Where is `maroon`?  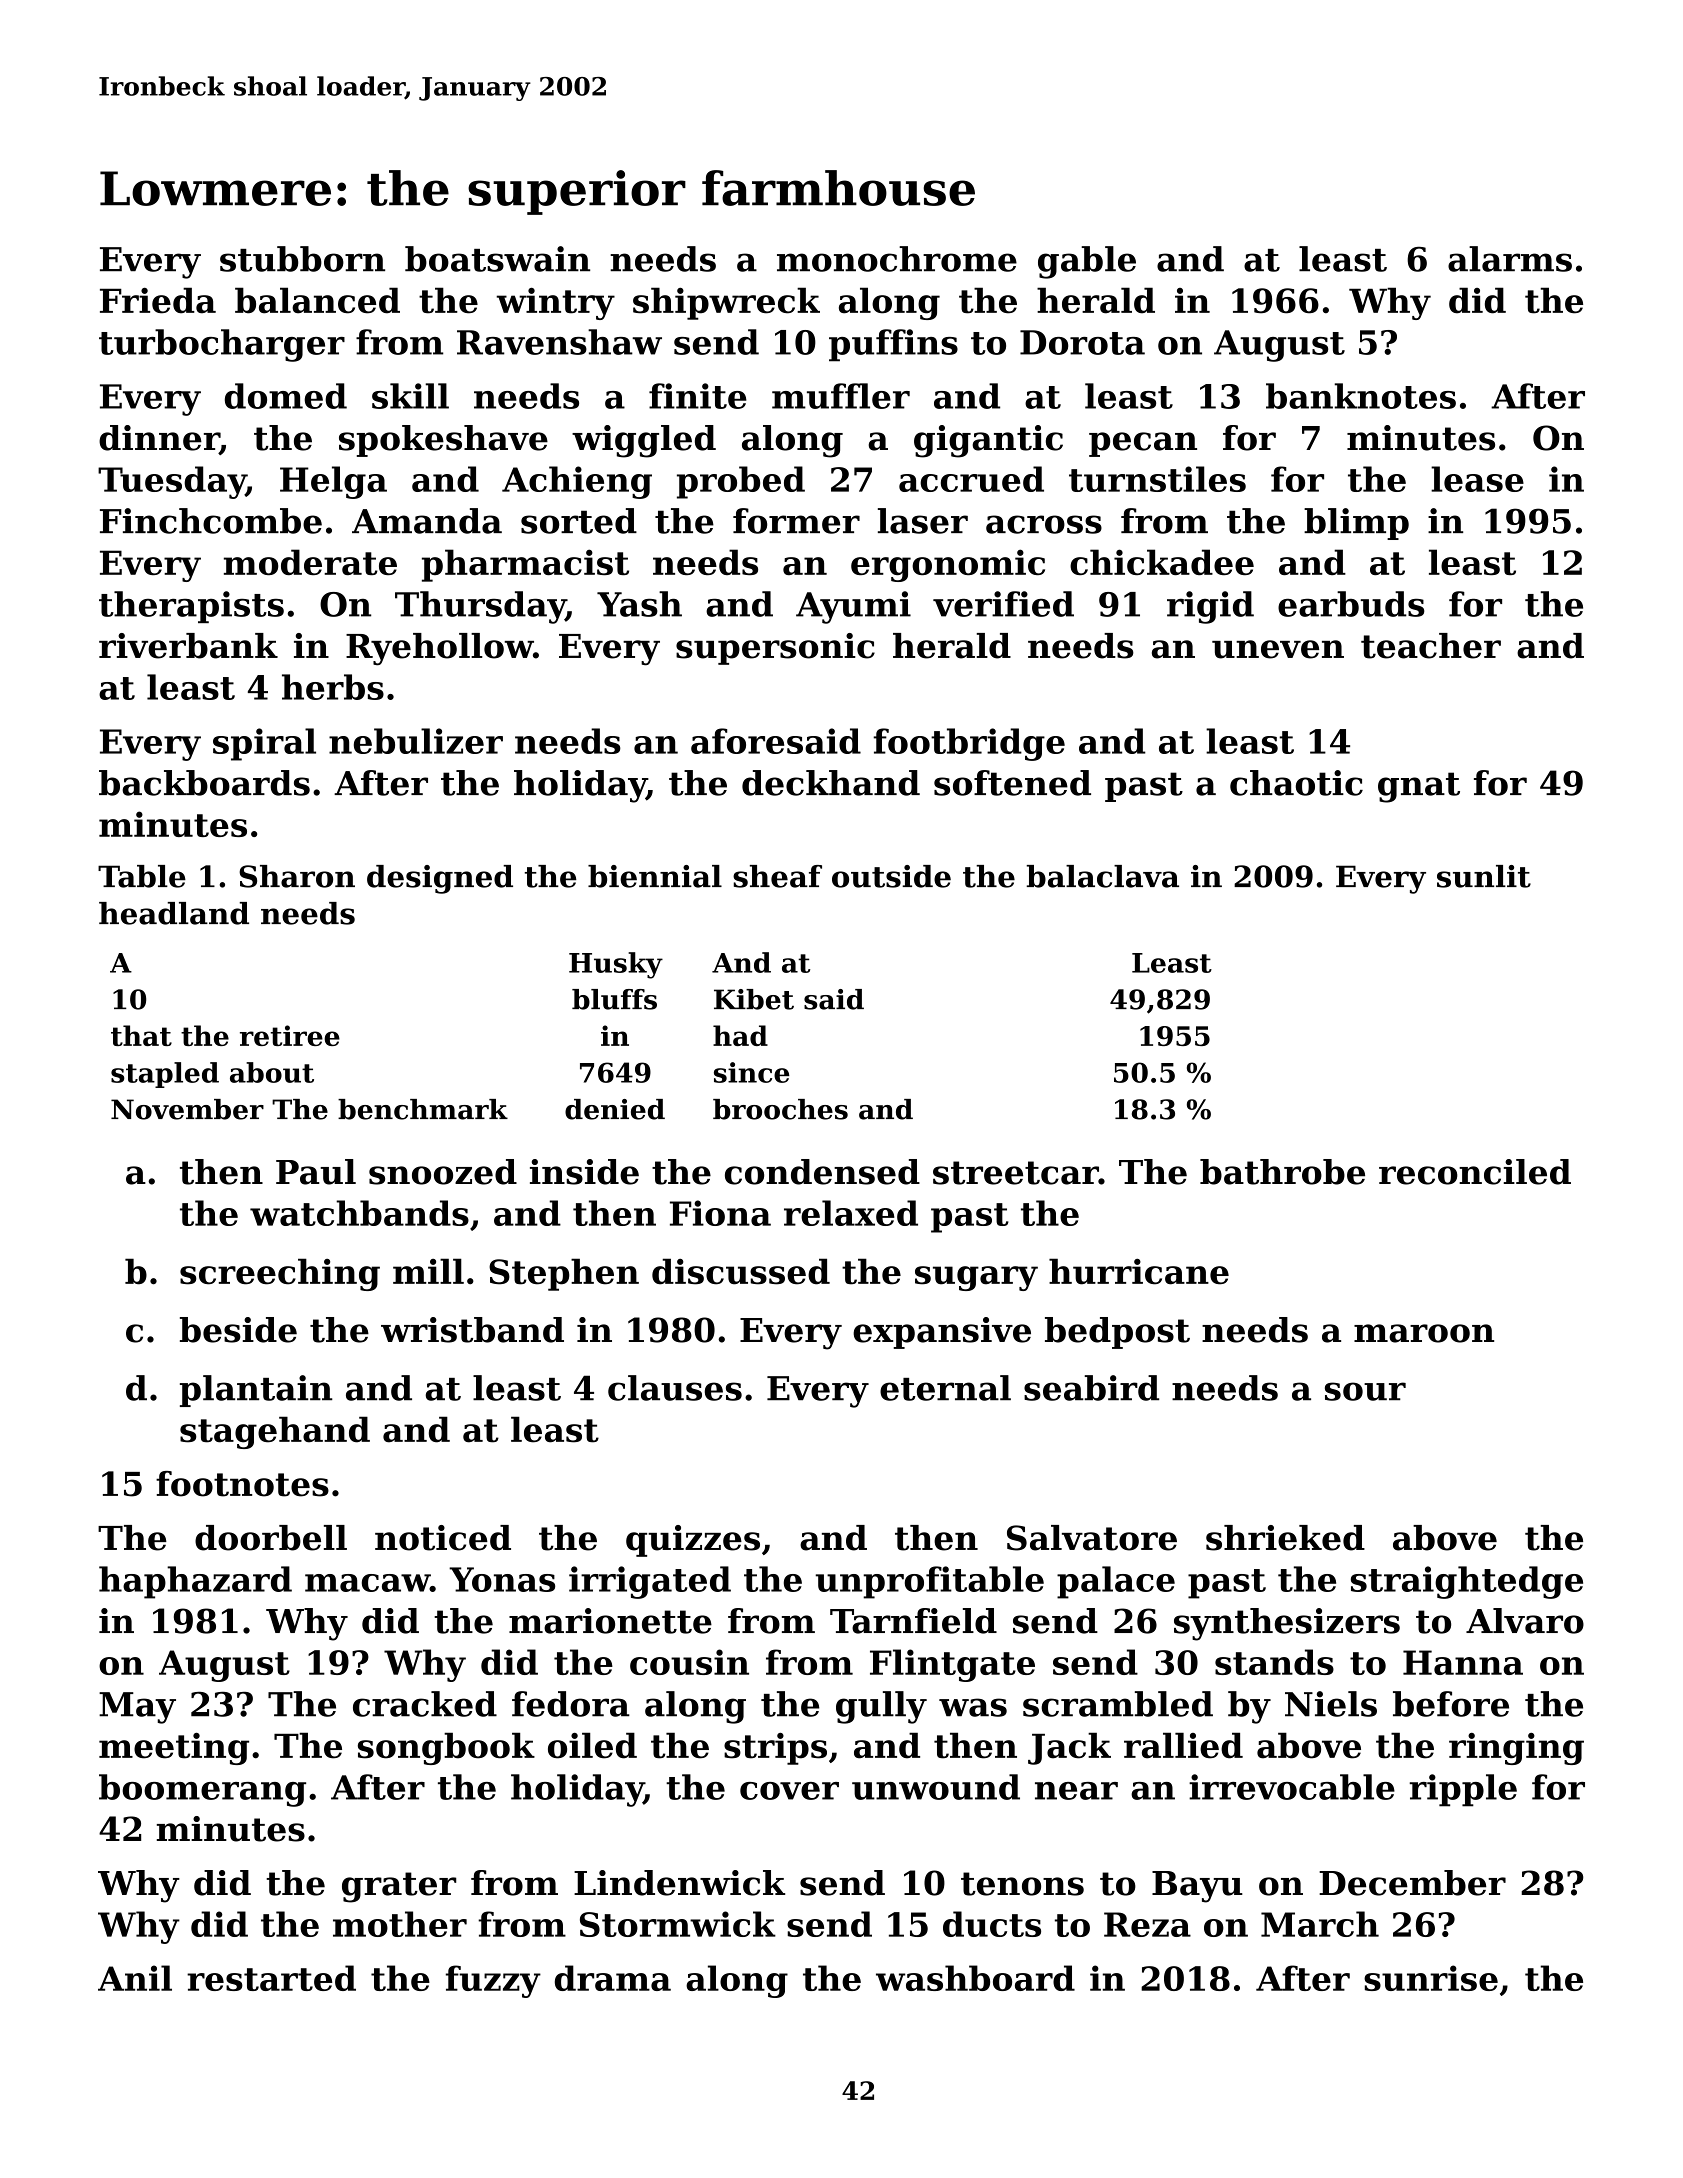 maroon is located at coordinates (1424, 1333).
